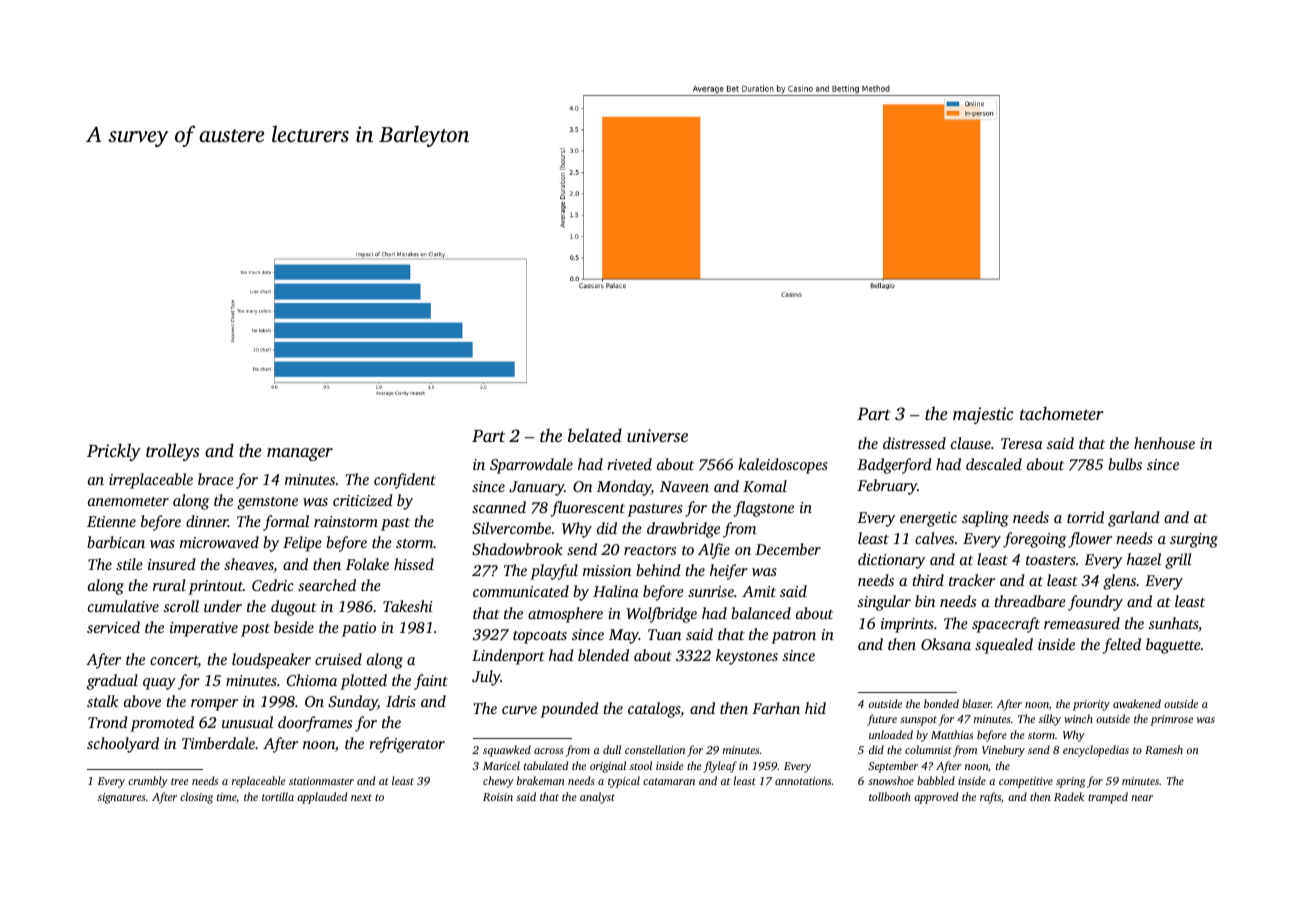 The height and width of the screenshot is (924, 1308). What do you see at coordinates (925, 601) in the screenshot?
I see `bin` at bounding box center [925, 601].
